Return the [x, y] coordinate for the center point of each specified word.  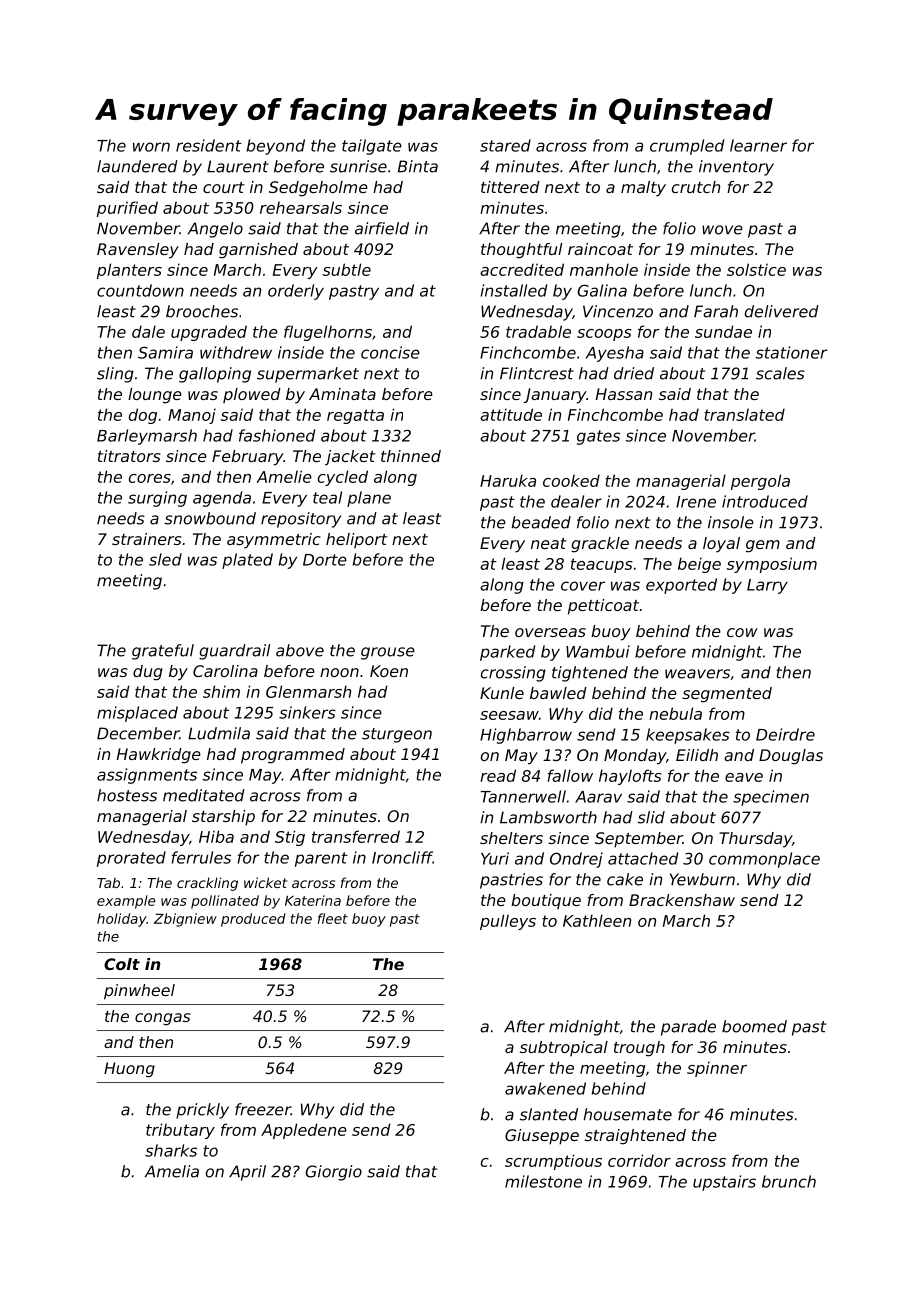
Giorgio [334, 1173]
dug [148, 673]
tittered [510, 187]
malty [643, 189]
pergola [760, 482]
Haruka [508, 480]
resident [209, 145]
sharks [171, 1150]
